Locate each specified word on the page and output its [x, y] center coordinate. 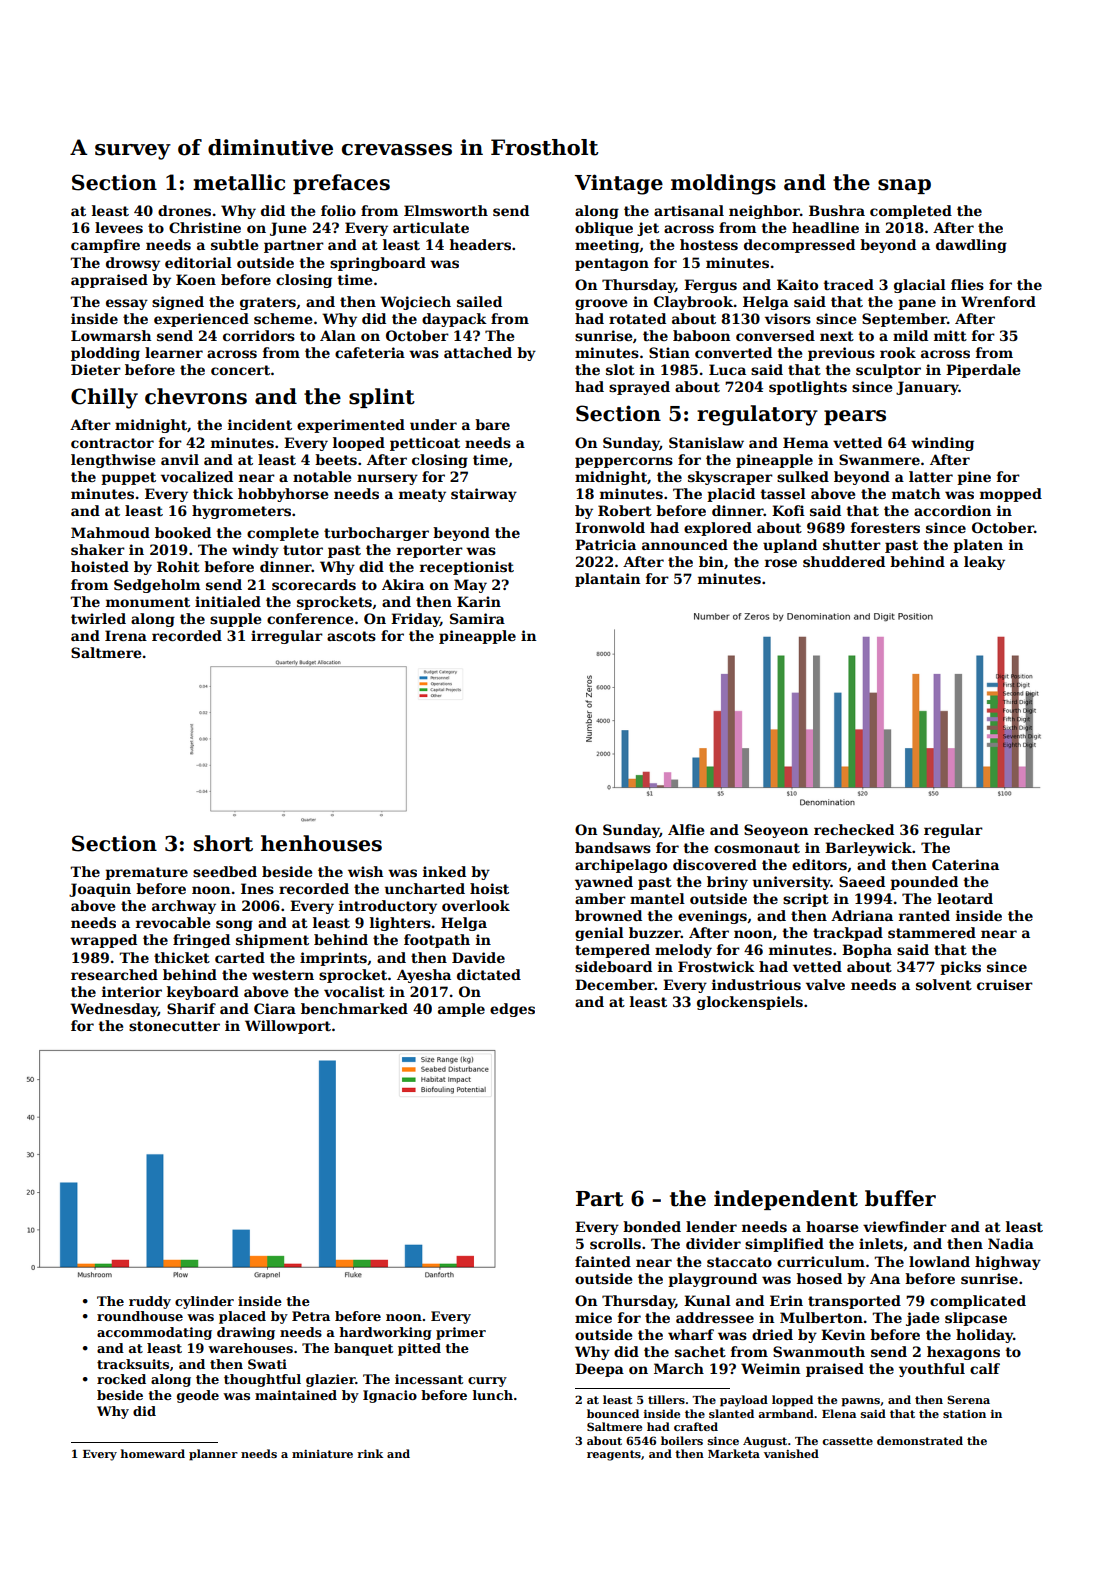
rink [370, 1453]
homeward [153, 1453]
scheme [283, 318]
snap [904, 186]
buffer [900, 1198]
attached [478, 352]
